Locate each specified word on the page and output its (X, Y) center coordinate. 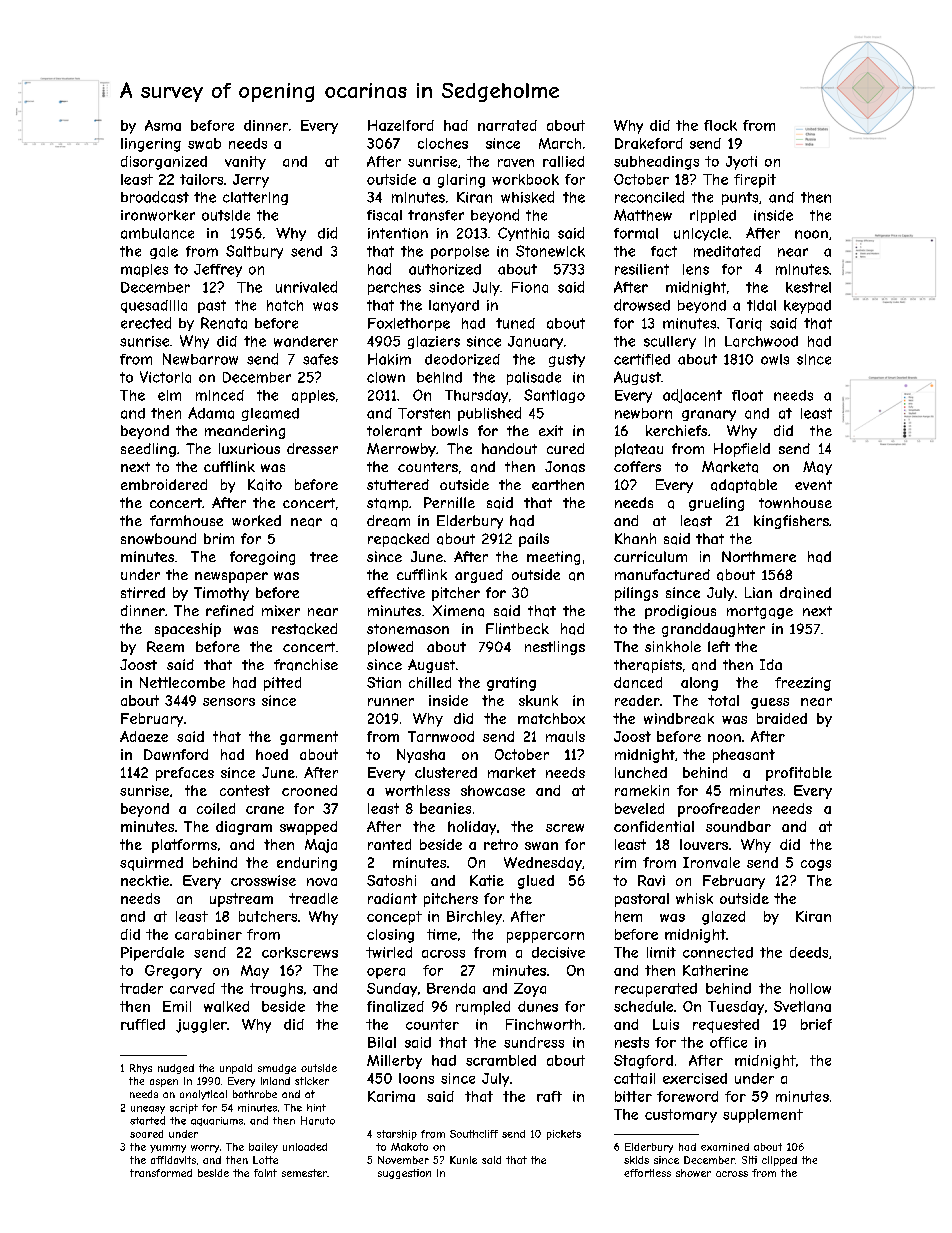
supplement (763, 1116)
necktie (145, 880)
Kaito (265, 485)
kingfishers (791, 522)
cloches (443, 143)
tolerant (394, 431)
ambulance (157, 233)
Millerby (394, 1062)
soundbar (738, 826)
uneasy (148, 1110)
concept (394, 918)
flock (720, 125)
